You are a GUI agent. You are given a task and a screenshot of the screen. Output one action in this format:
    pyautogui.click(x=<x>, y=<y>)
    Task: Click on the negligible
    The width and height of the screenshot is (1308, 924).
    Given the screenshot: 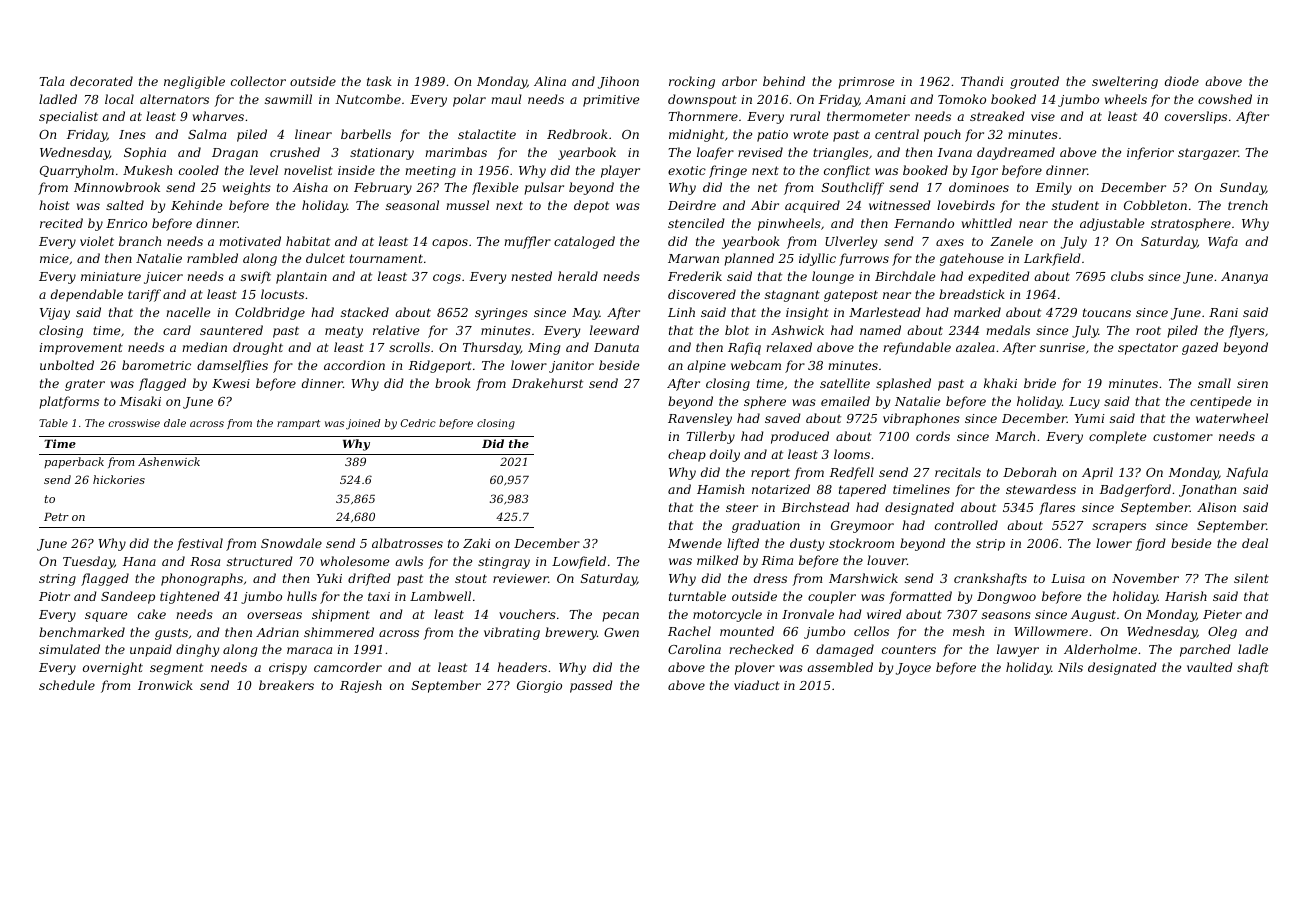 What is the action you would take?
    pyautogui.click(x=194, y=82)
